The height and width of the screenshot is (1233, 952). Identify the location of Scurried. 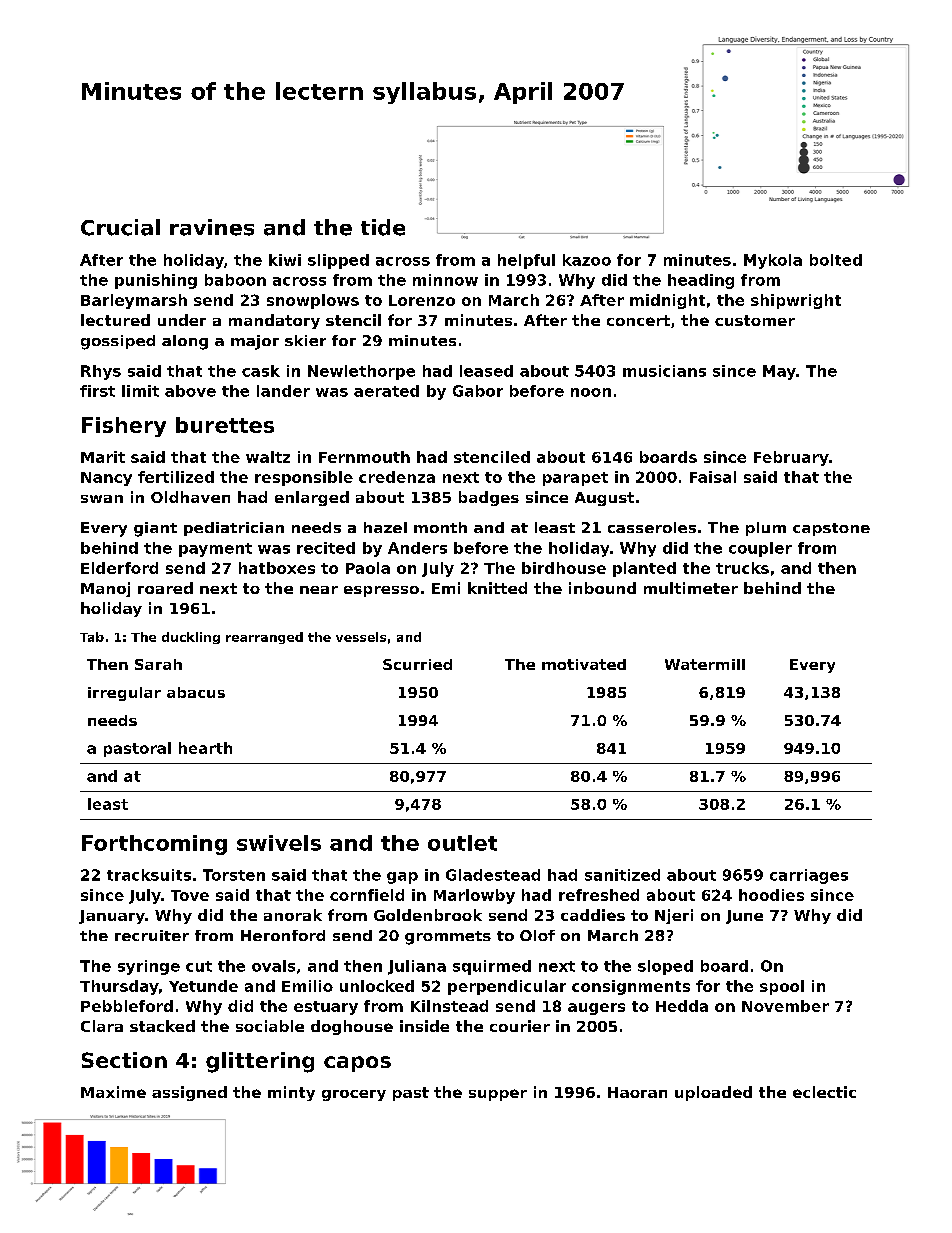
(417, 664).
